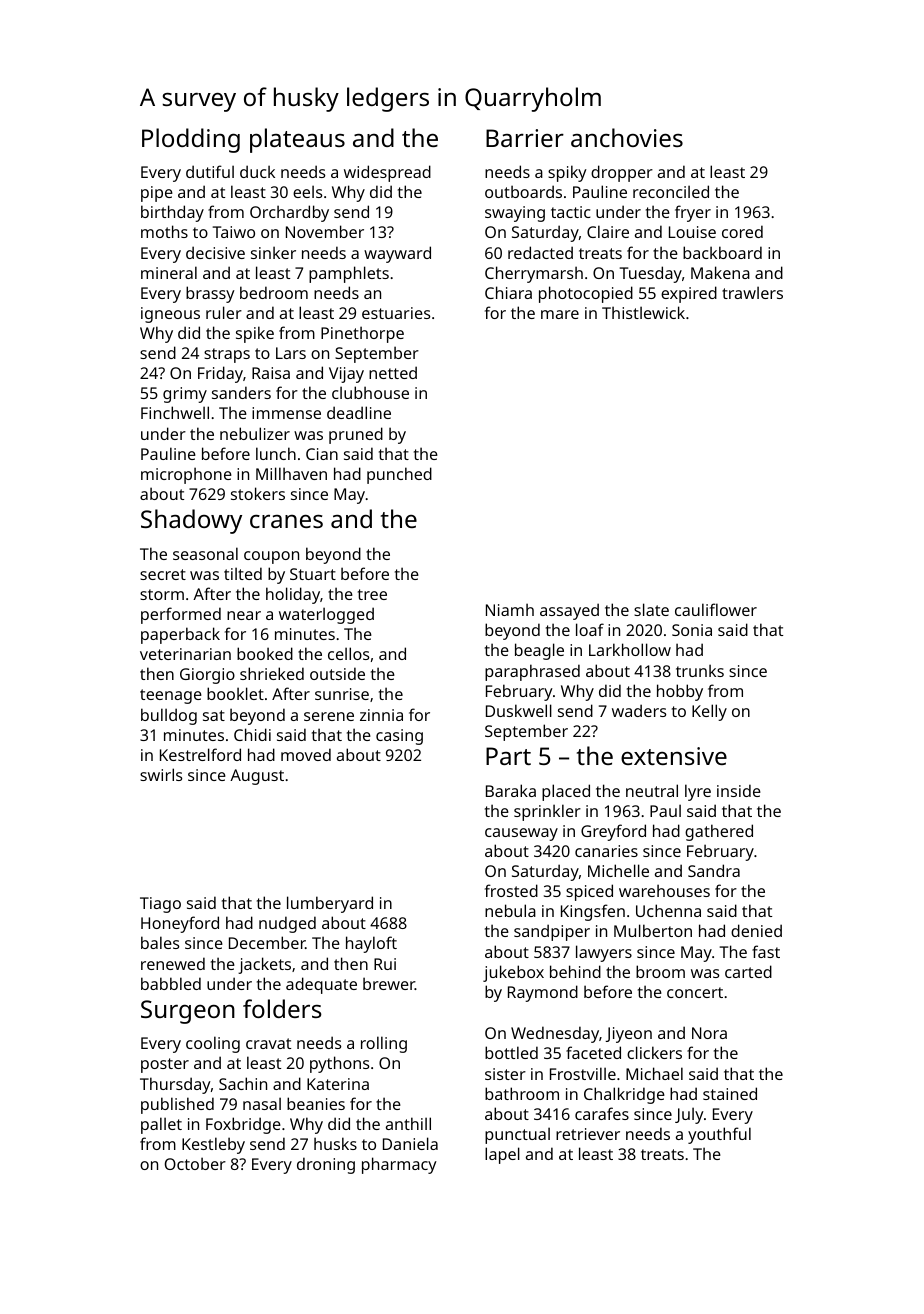  Describe the element at coordinates (511, 790) in the screenshot. I see `Baraka` at that location.
